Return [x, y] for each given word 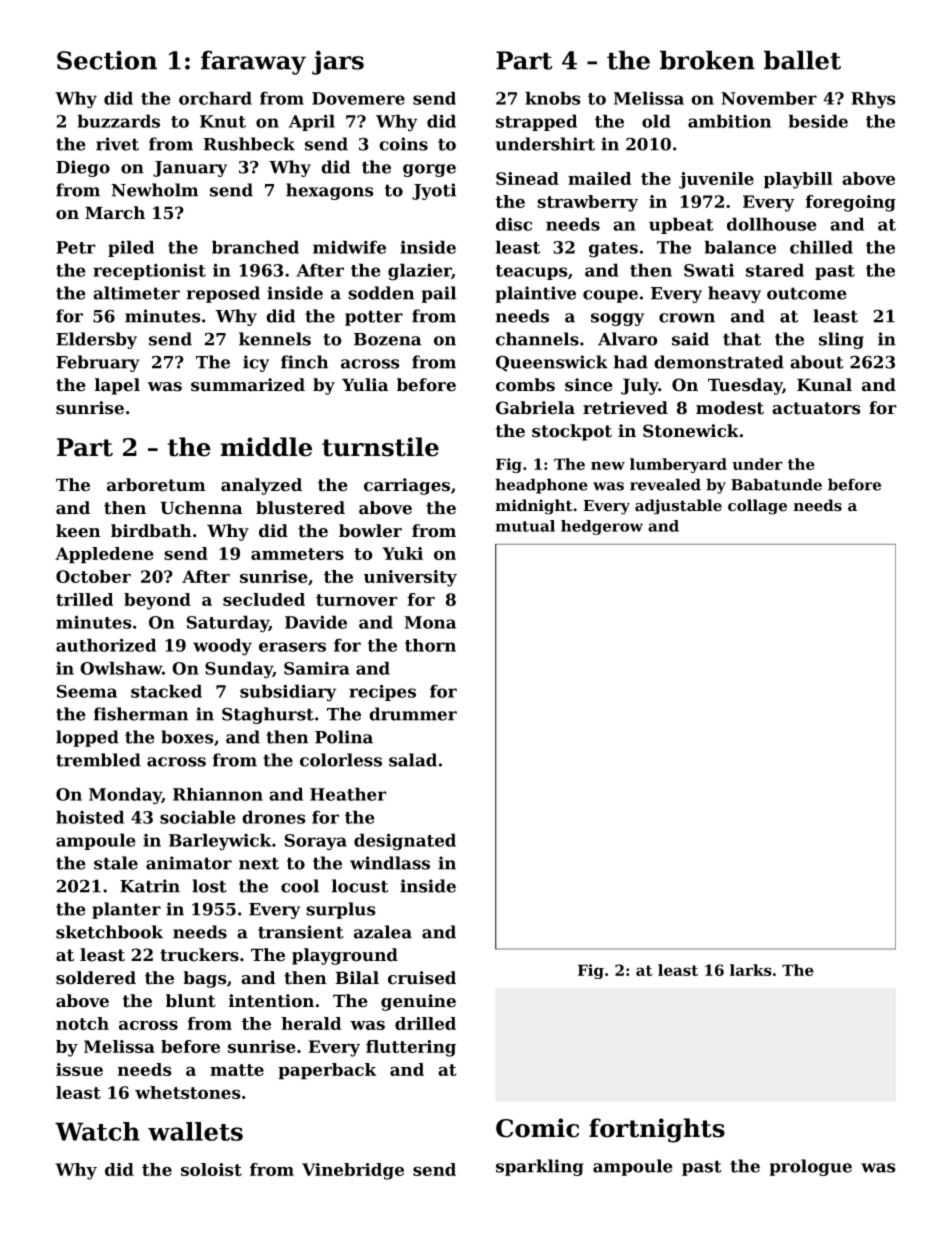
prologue [811, 1167]
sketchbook [109, 932]
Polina [344, 737]
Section [107, 60]
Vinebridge [353, 1171]
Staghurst [268, 715]
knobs [553, 98]
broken [707, 60]
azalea [383, 932]
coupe [610, 296]
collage [757, 507]
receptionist [149, 271]
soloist [211, 1169]
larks [751, 970]
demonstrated [719, 362]
